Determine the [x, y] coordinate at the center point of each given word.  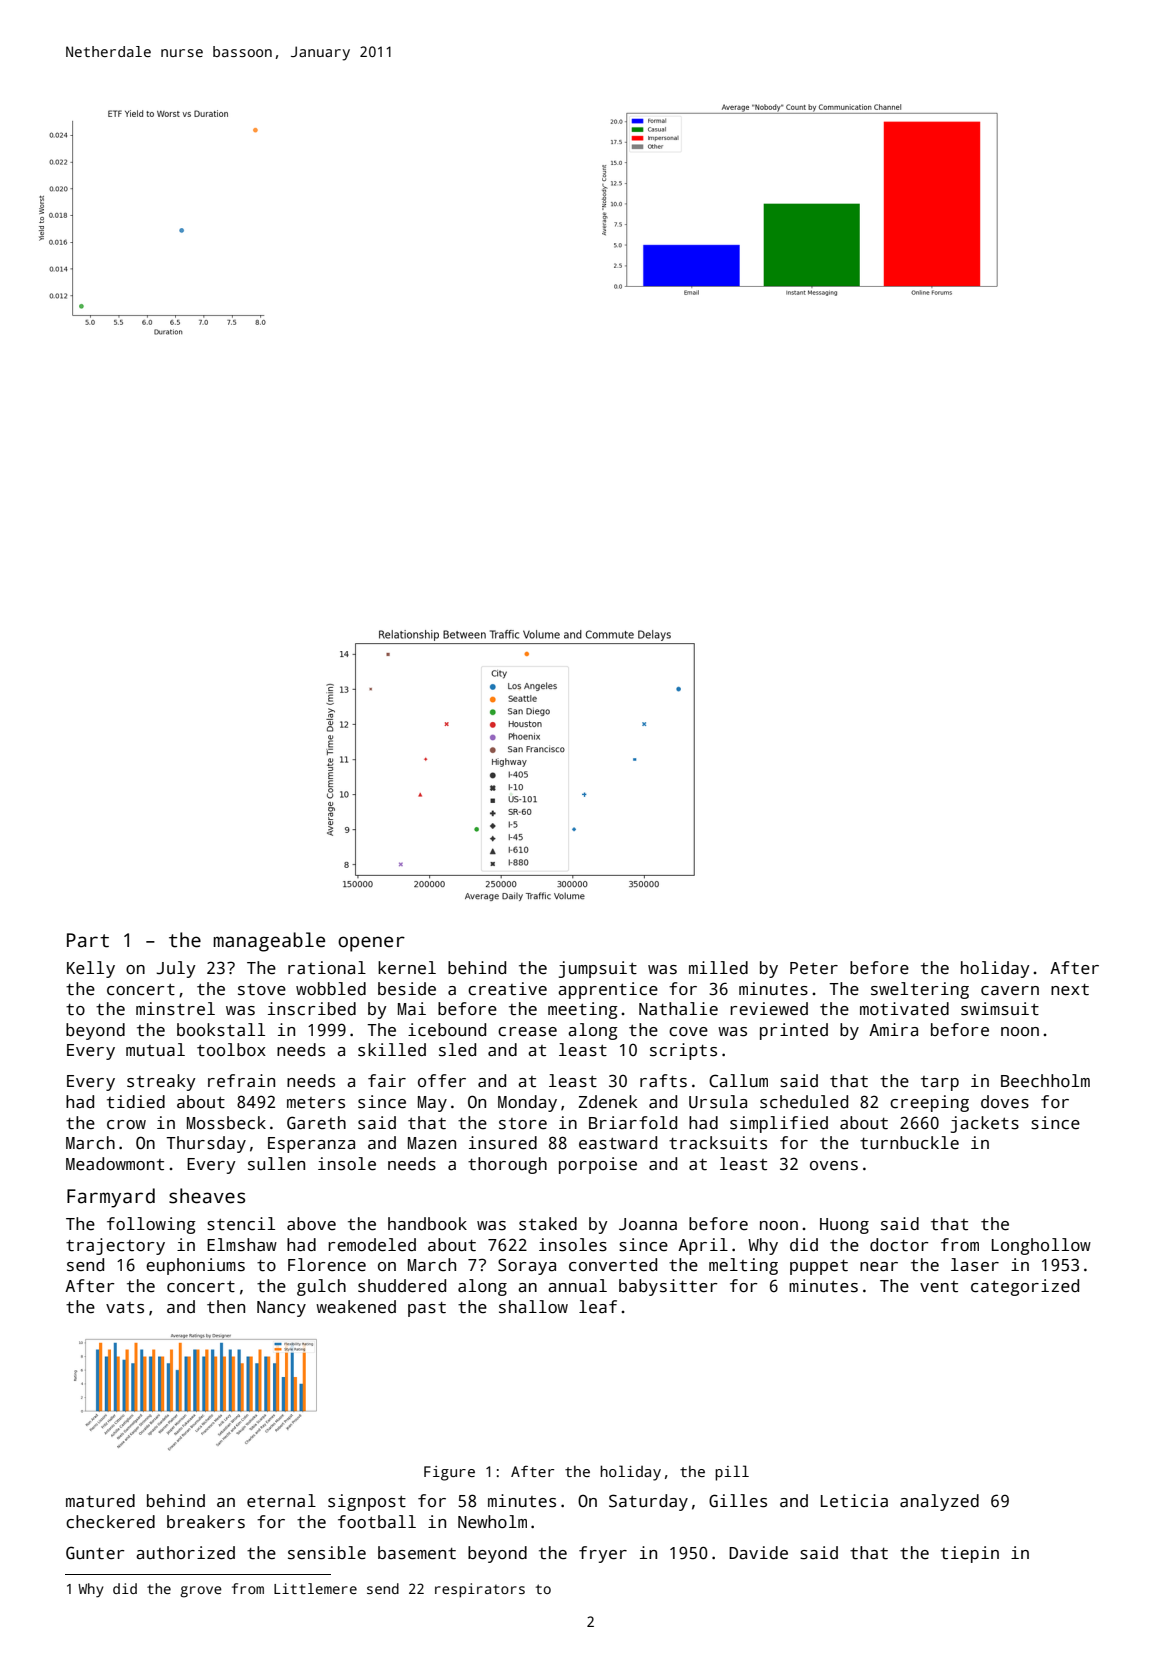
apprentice [608, 990]
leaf [598, 1307]
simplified [779, 1124]
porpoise [598, 1165]
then [226, 1307]
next [1070, 990]
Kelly [91, 969]
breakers [206, 1522]
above [311, 1224]
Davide [758, 1553]
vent [939, 1287]
